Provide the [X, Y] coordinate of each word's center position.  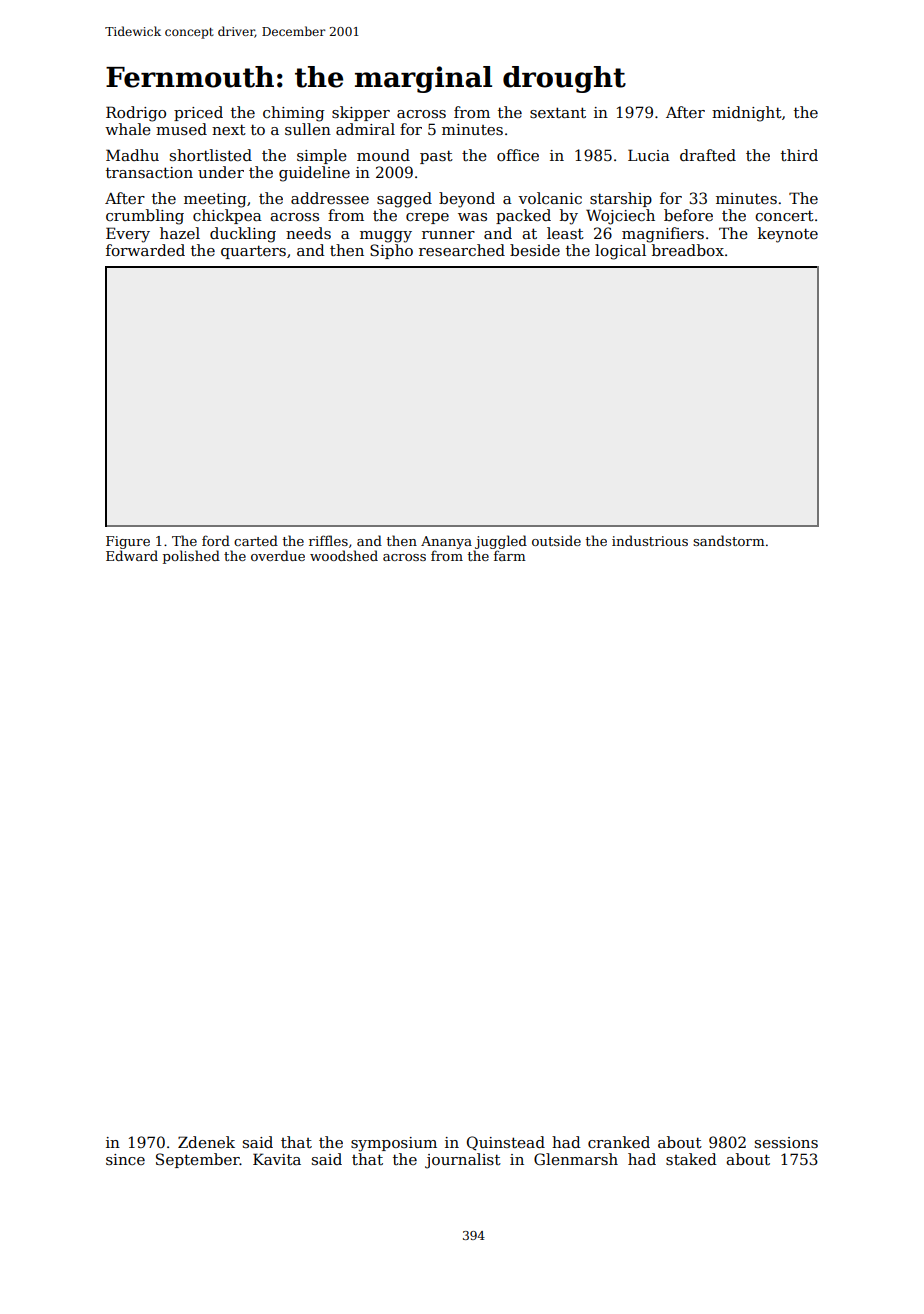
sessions [786, 1142]
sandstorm [729, 540]
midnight [747, 114]
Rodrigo [136, 114]
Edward [132, 555]
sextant [558, 112]
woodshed [344, 555]
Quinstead [506, 1143]
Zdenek [206, 1142]
